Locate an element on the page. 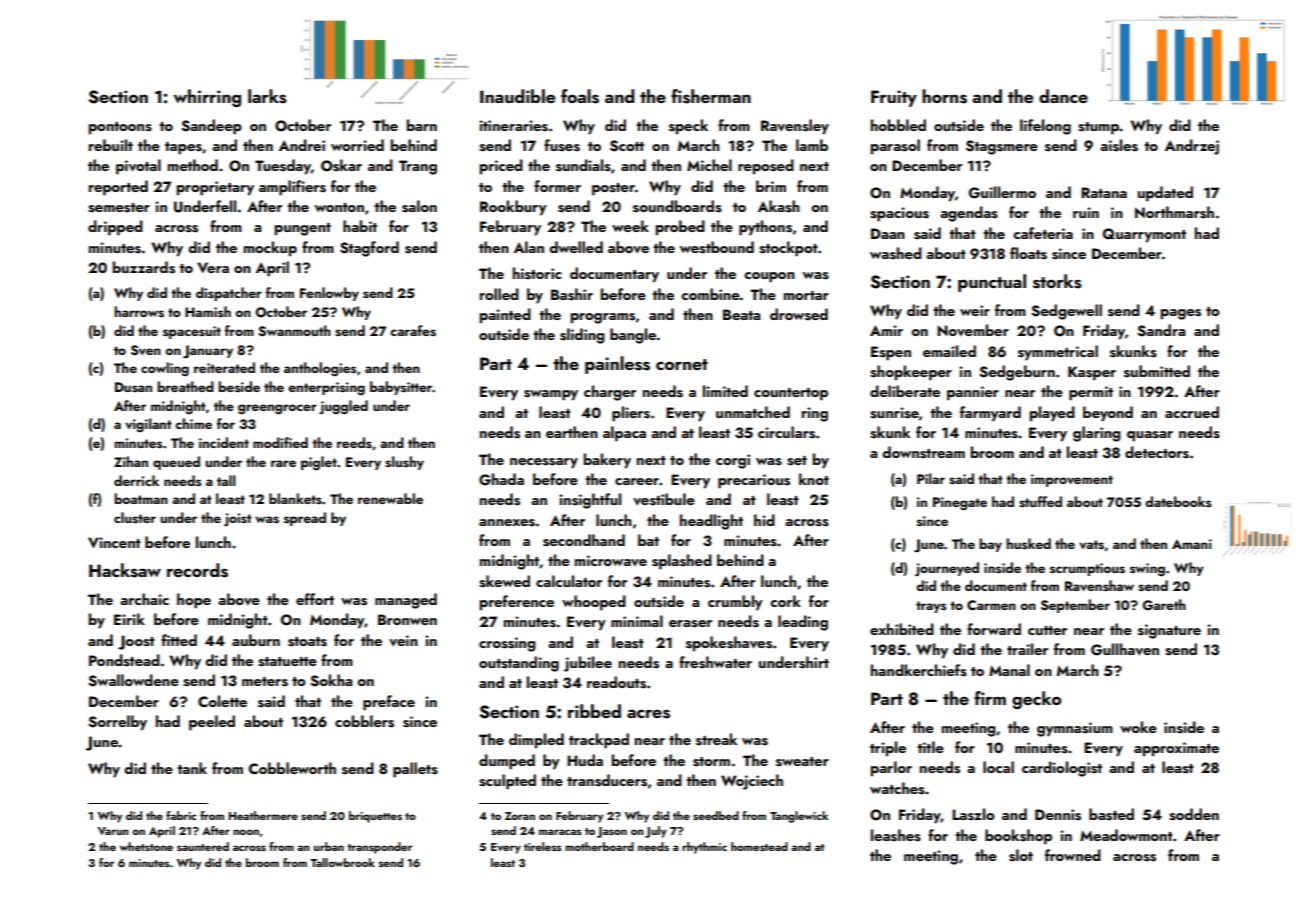 This page has width=1308, height=924. trays is located at coordinates (931, 607).
